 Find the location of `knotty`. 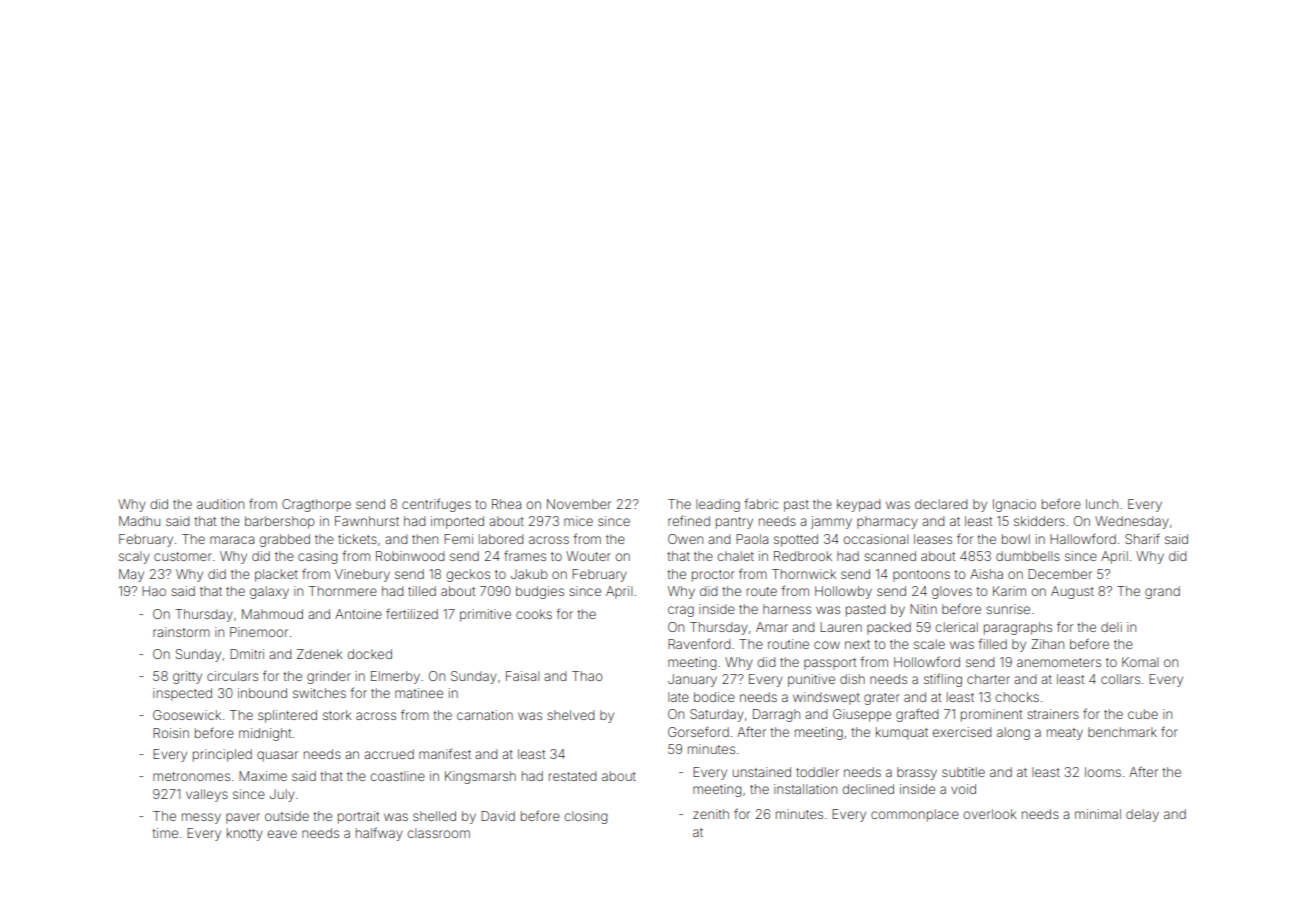

knotty is located at coordinates (245, 834).
